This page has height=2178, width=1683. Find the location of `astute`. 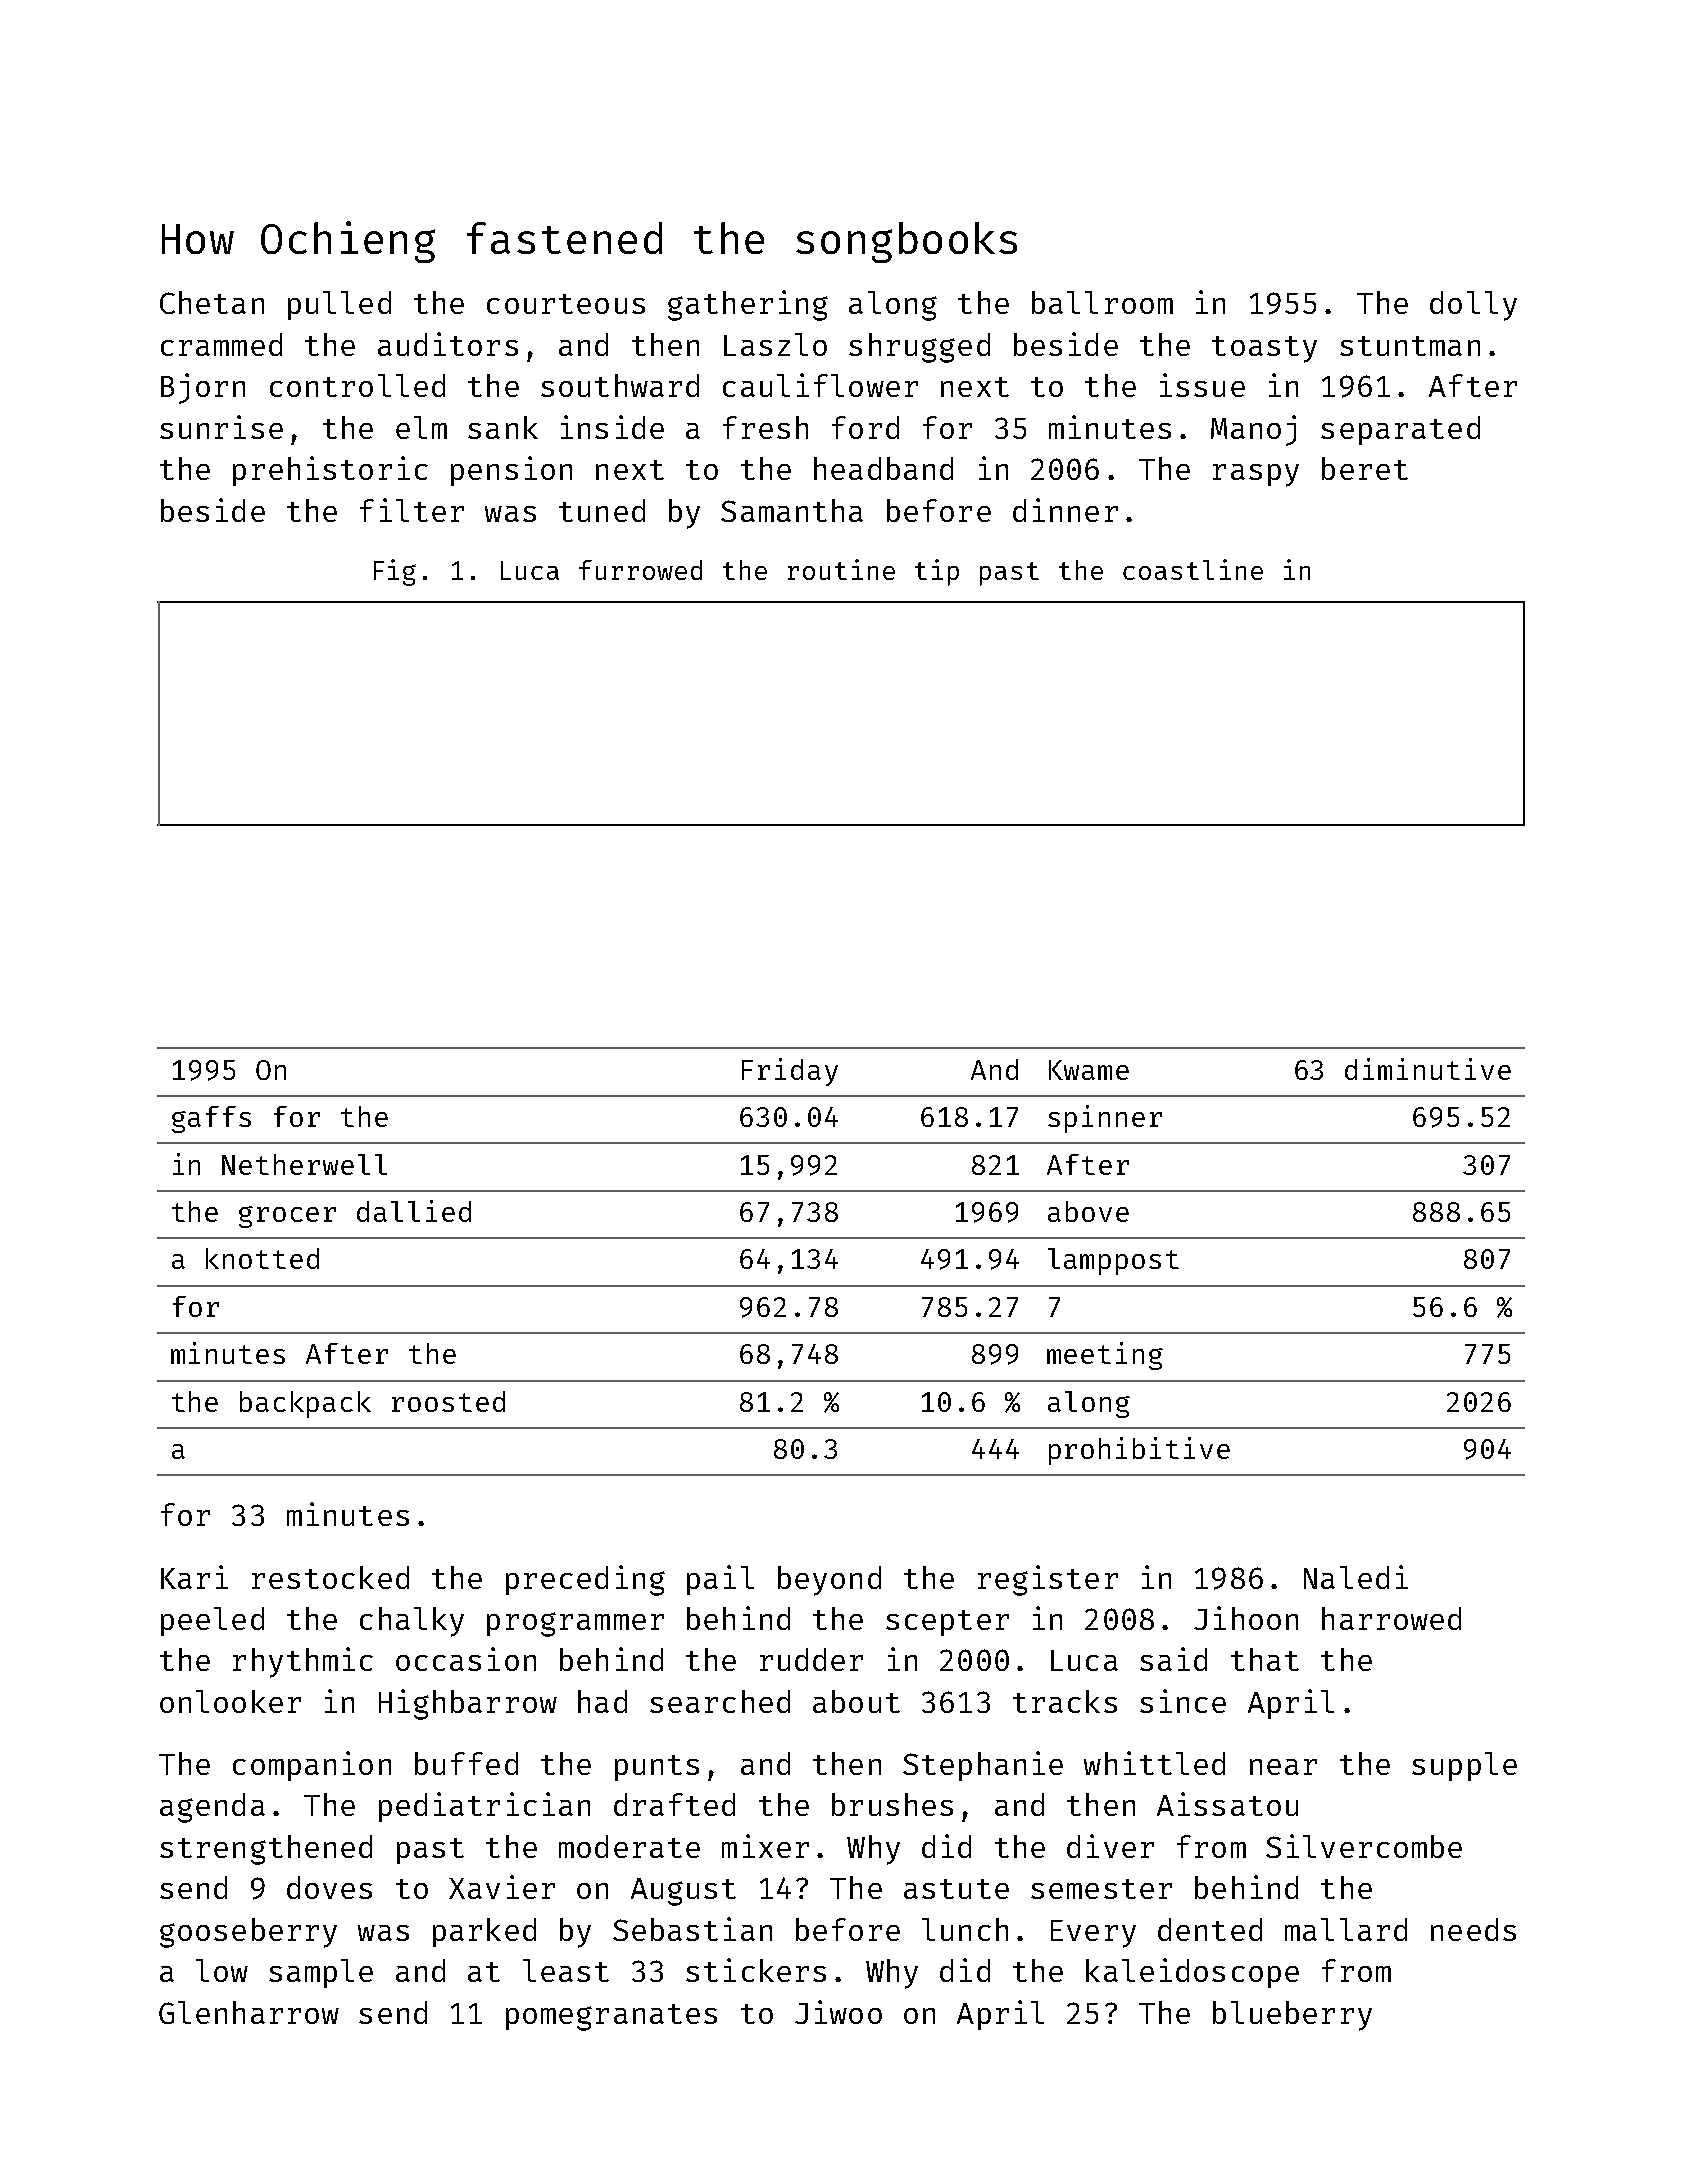

astute is located at coordinates (956, 1889).
